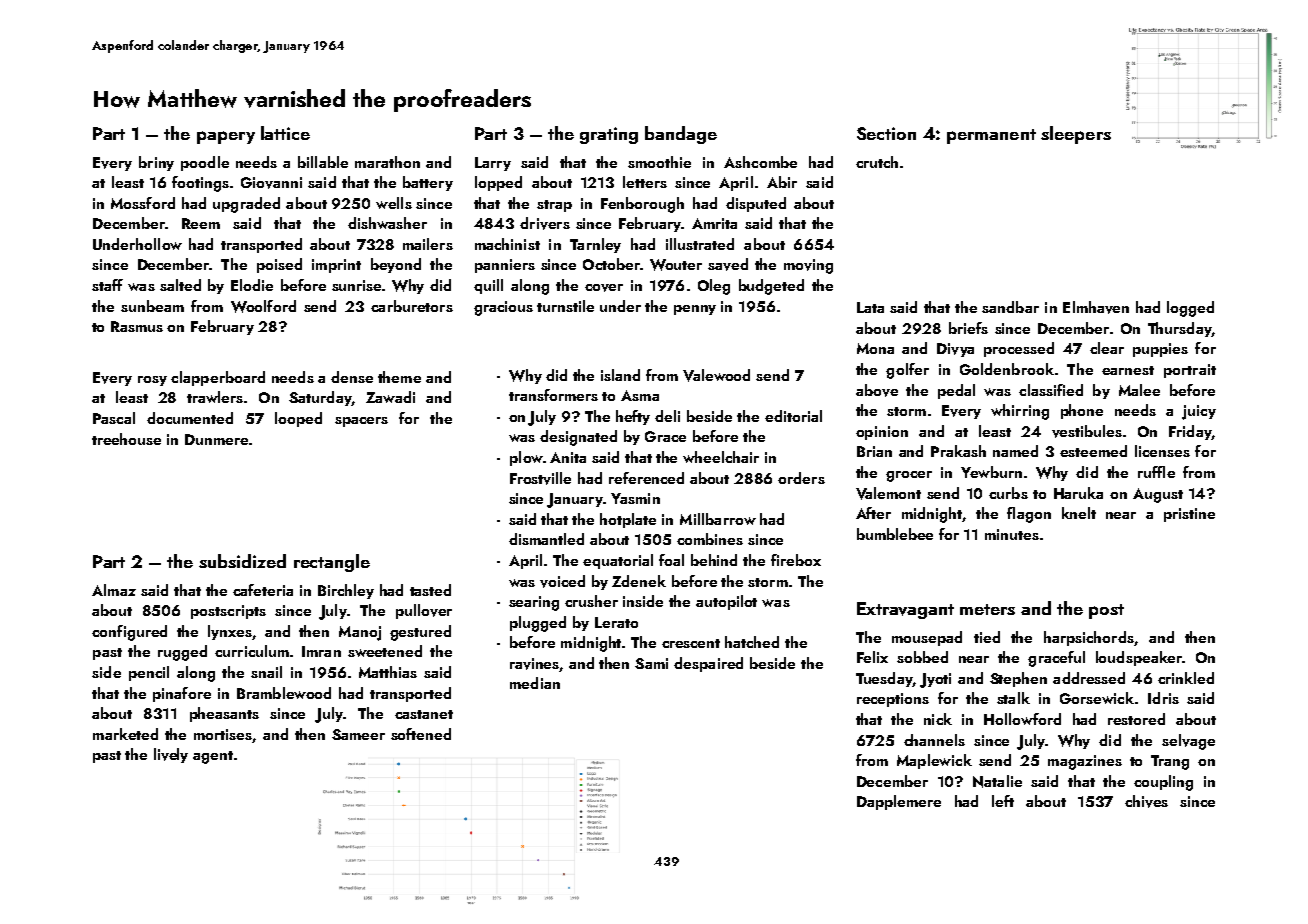 The image size is (1308, 924). Describe the element at coordinates (171, 755) in the screenshot. I see `lively` at that location.
